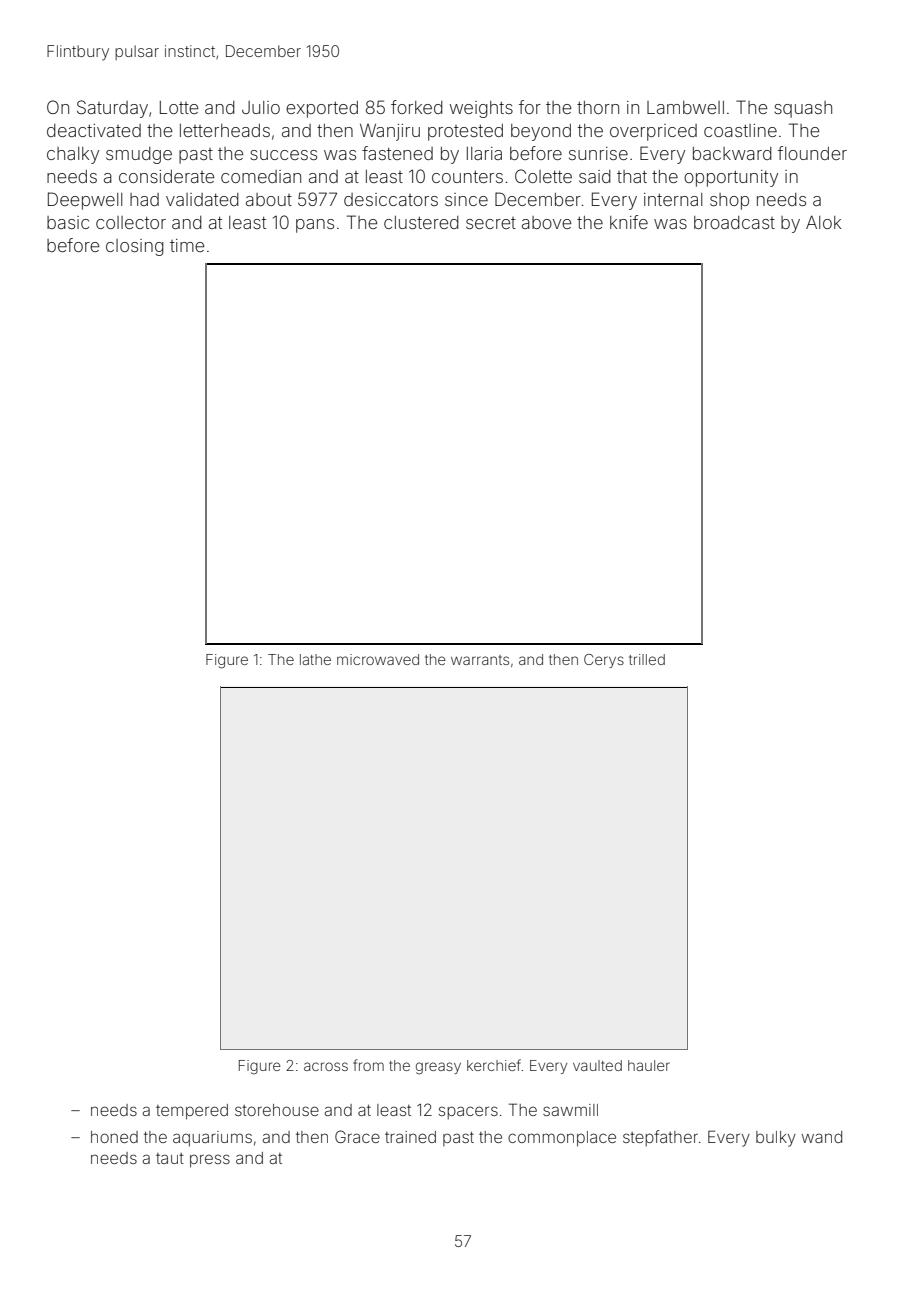  I want to click on protested, so click(465, 132).
